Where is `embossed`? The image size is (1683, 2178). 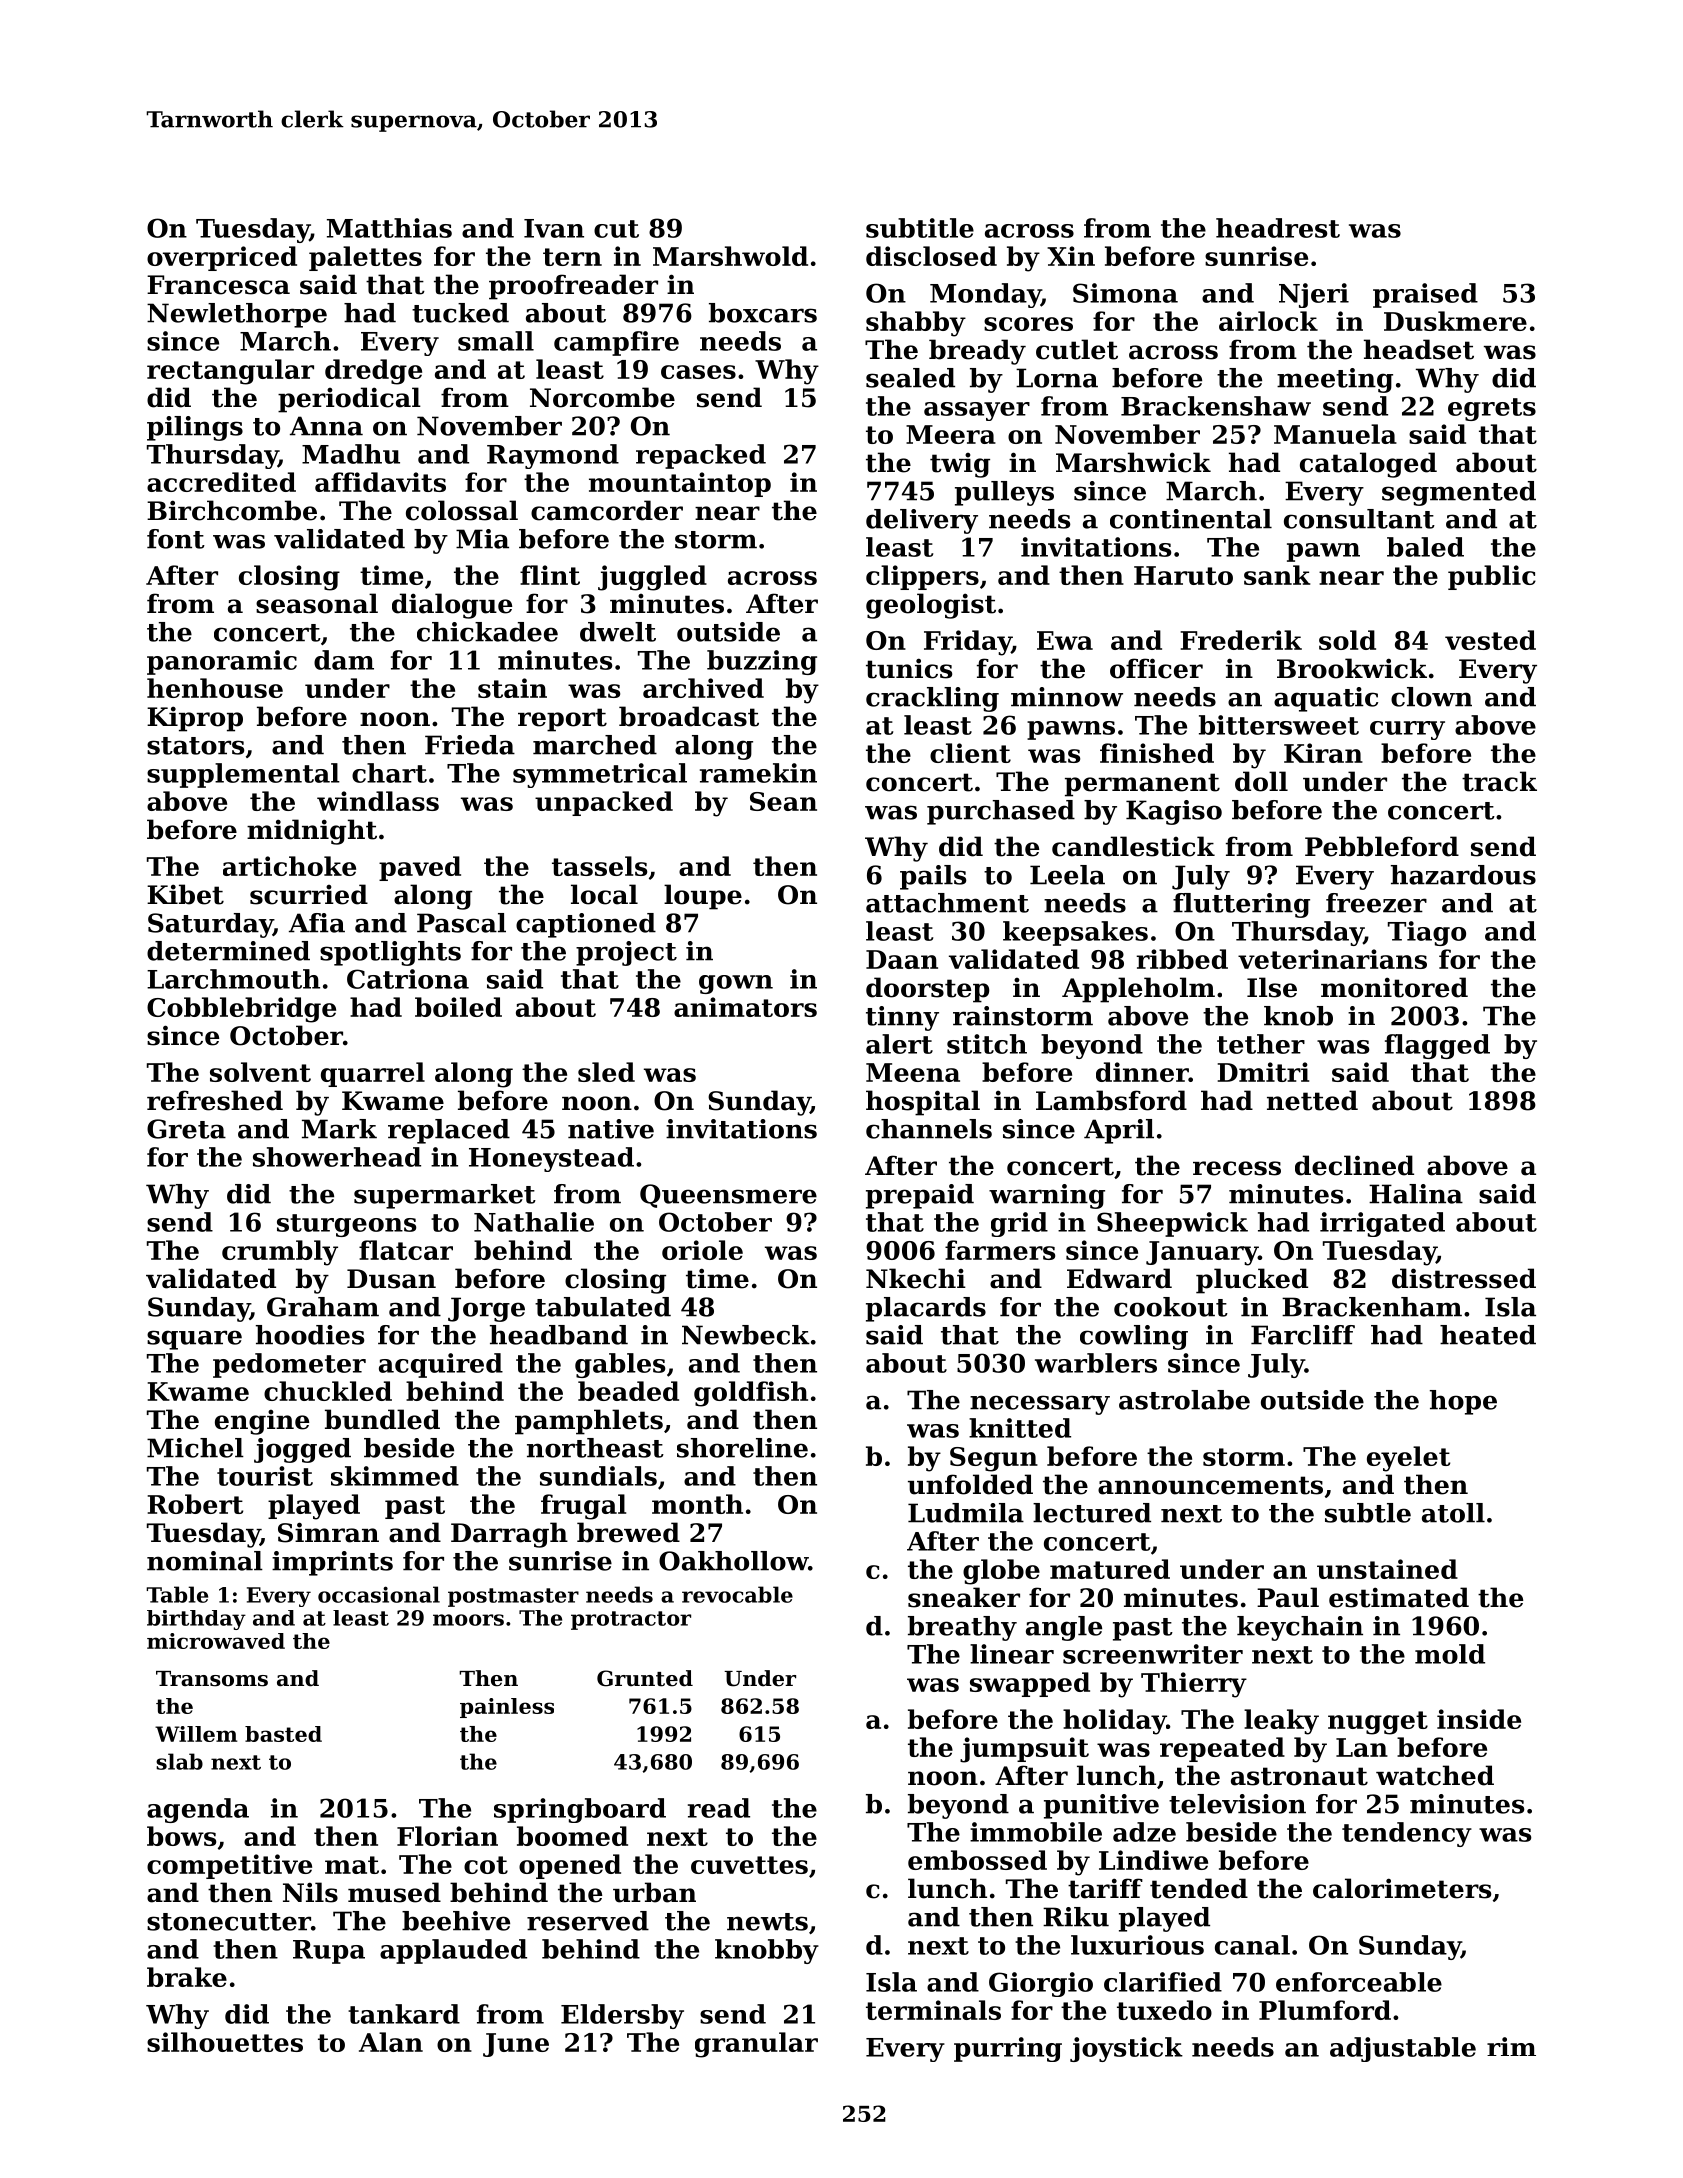 embossed is located at coordinates (977, 1860).
